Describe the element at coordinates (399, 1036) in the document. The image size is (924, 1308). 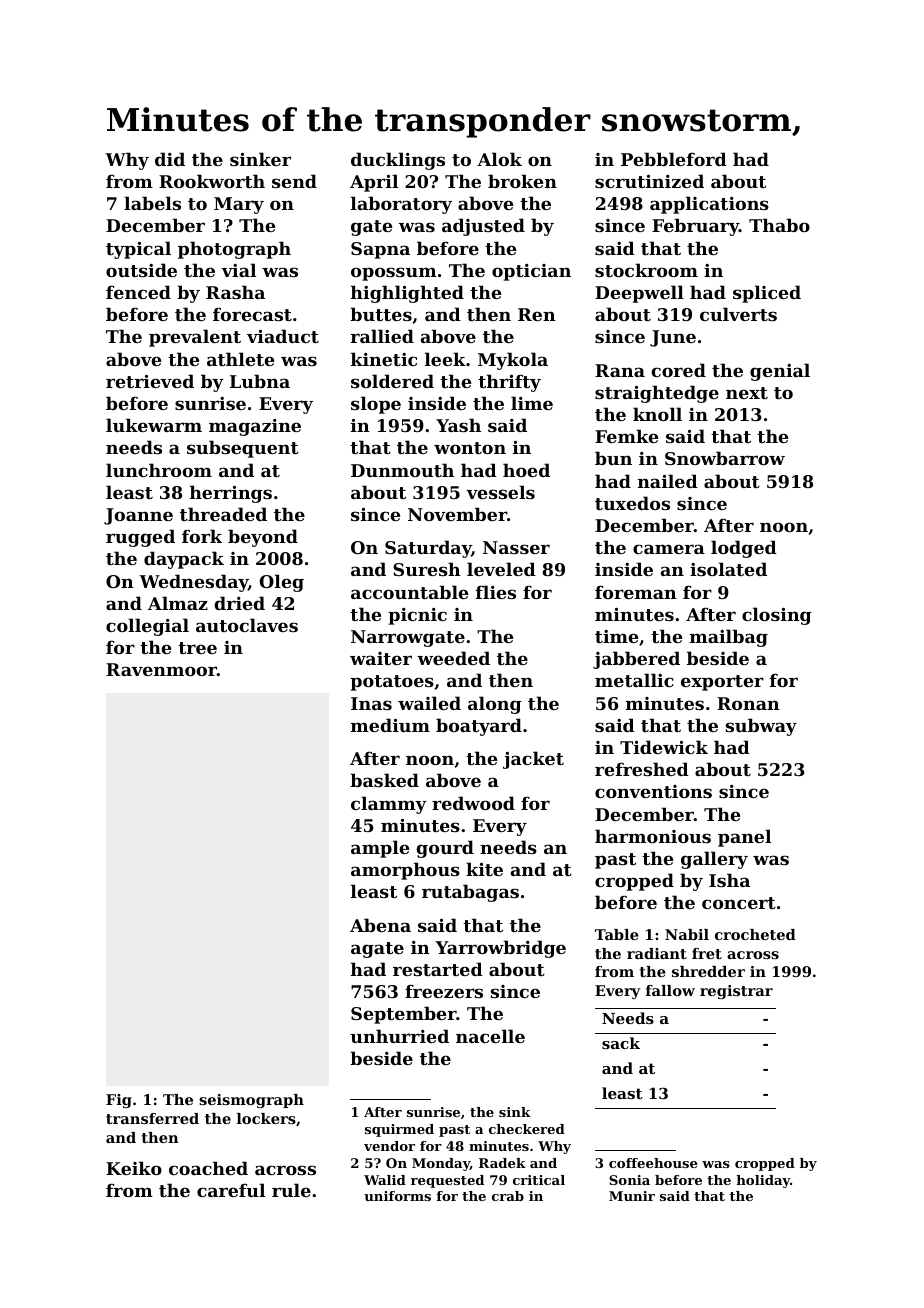
I see `unhurried` at that location.
